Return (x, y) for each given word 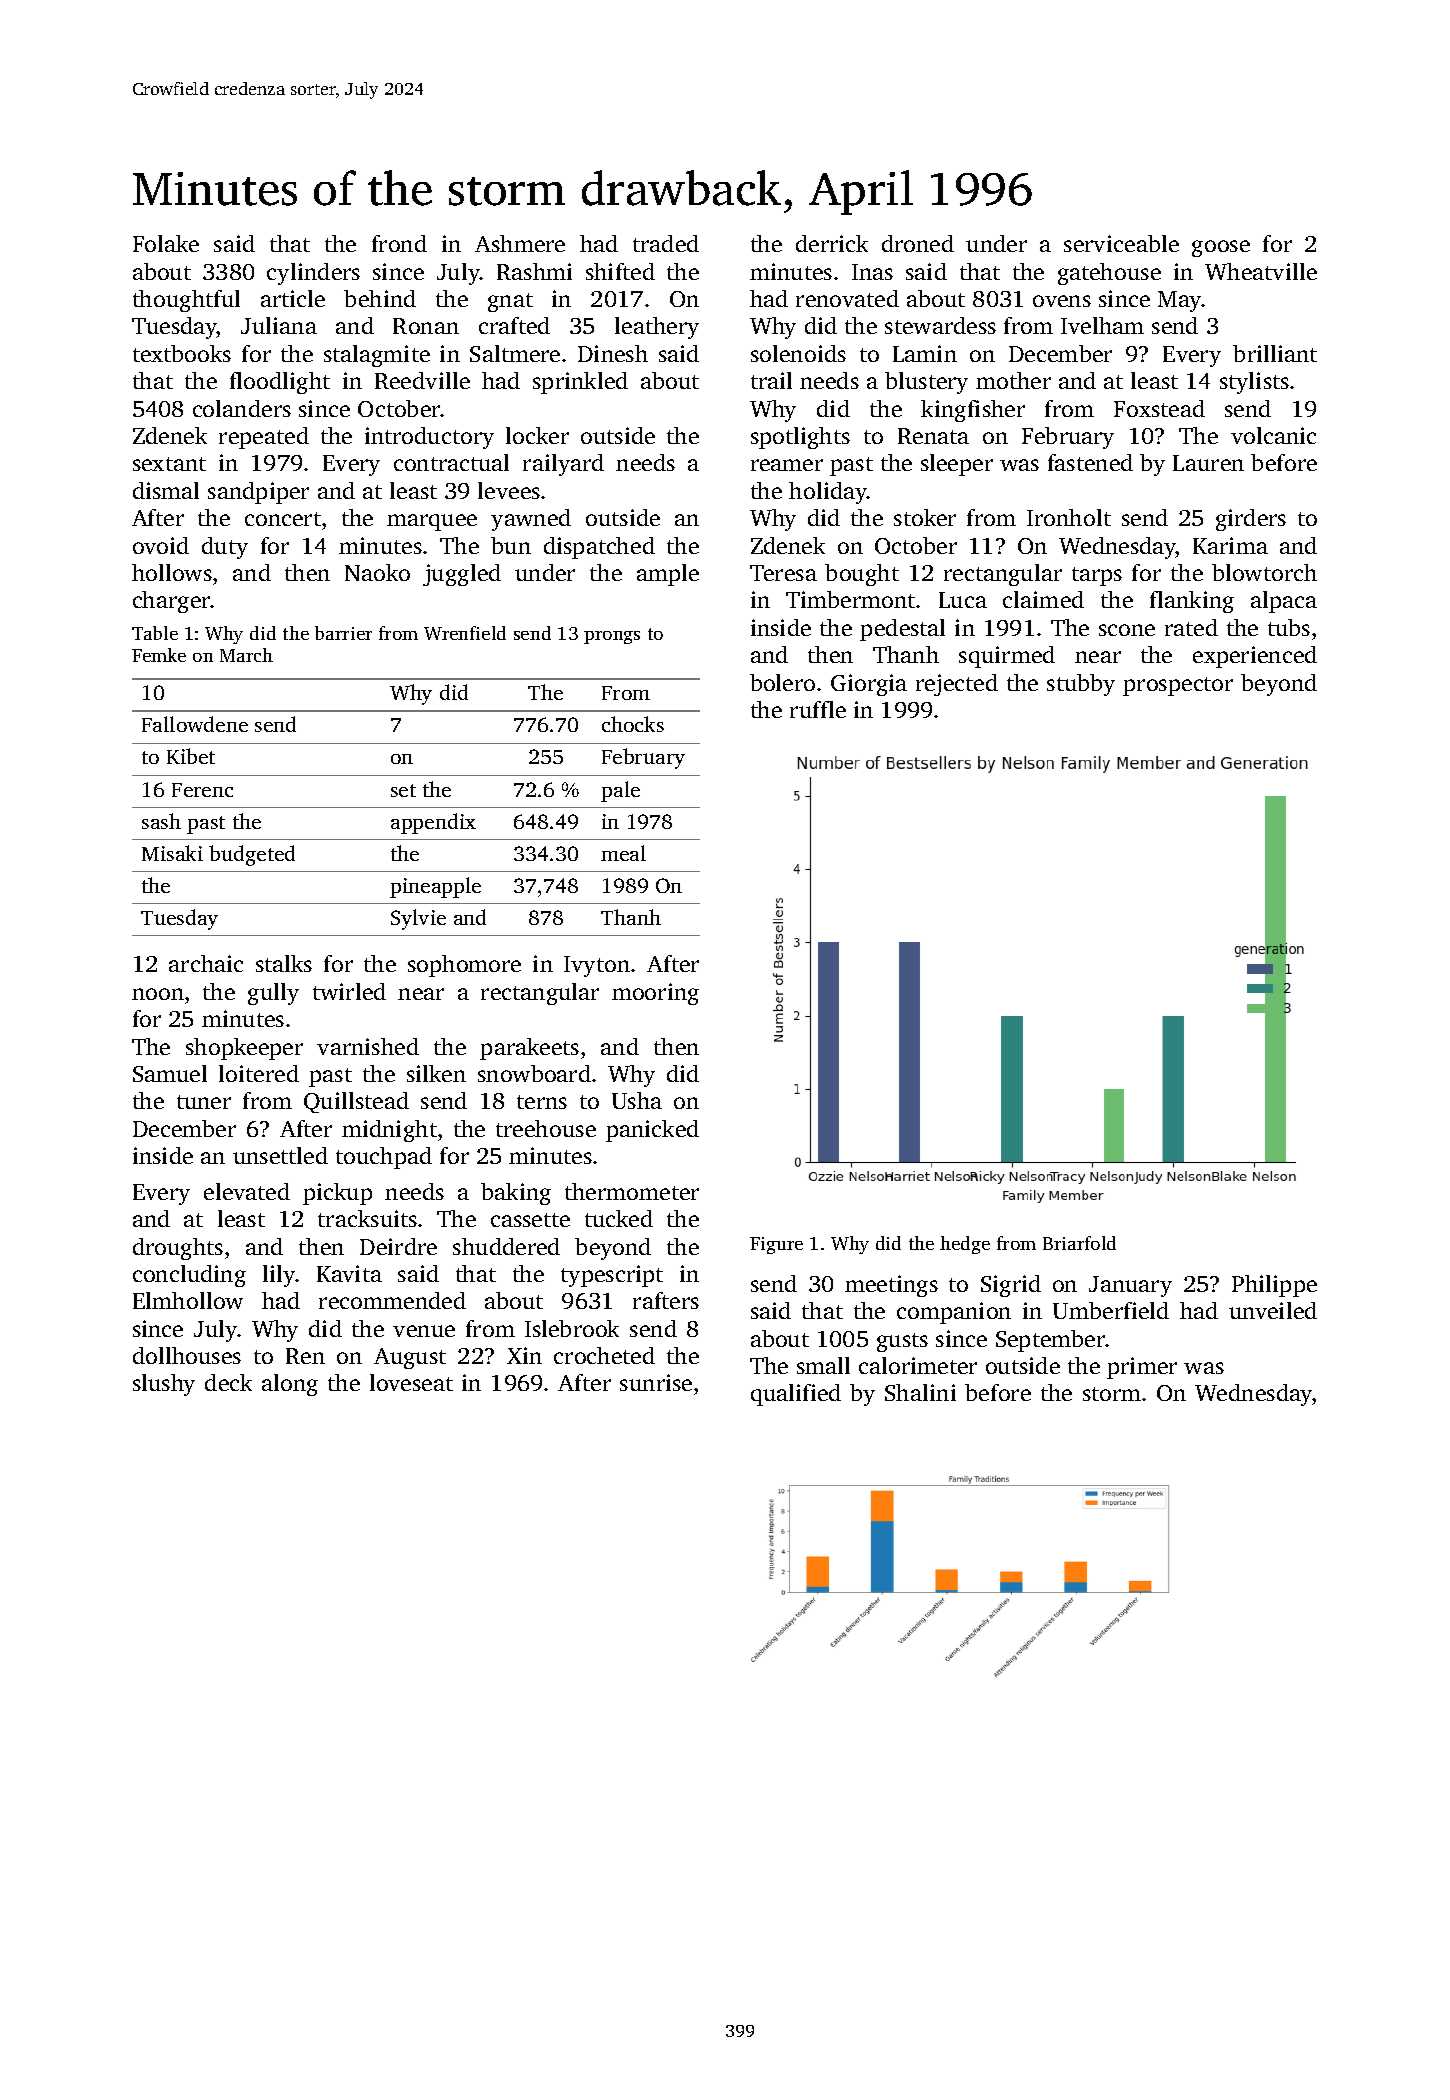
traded (666, 243)
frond (399, 243)
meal (623, 853)
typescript (612, 1276)
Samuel (170, 1073)
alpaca (1284, 602)
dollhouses (187, 1355)
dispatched (599, 548)
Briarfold (1079, 1243)
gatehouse (1109, 274)
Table (155, 633)
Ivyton (597, 966)
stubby (1081, 685)
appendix (433, 823)
